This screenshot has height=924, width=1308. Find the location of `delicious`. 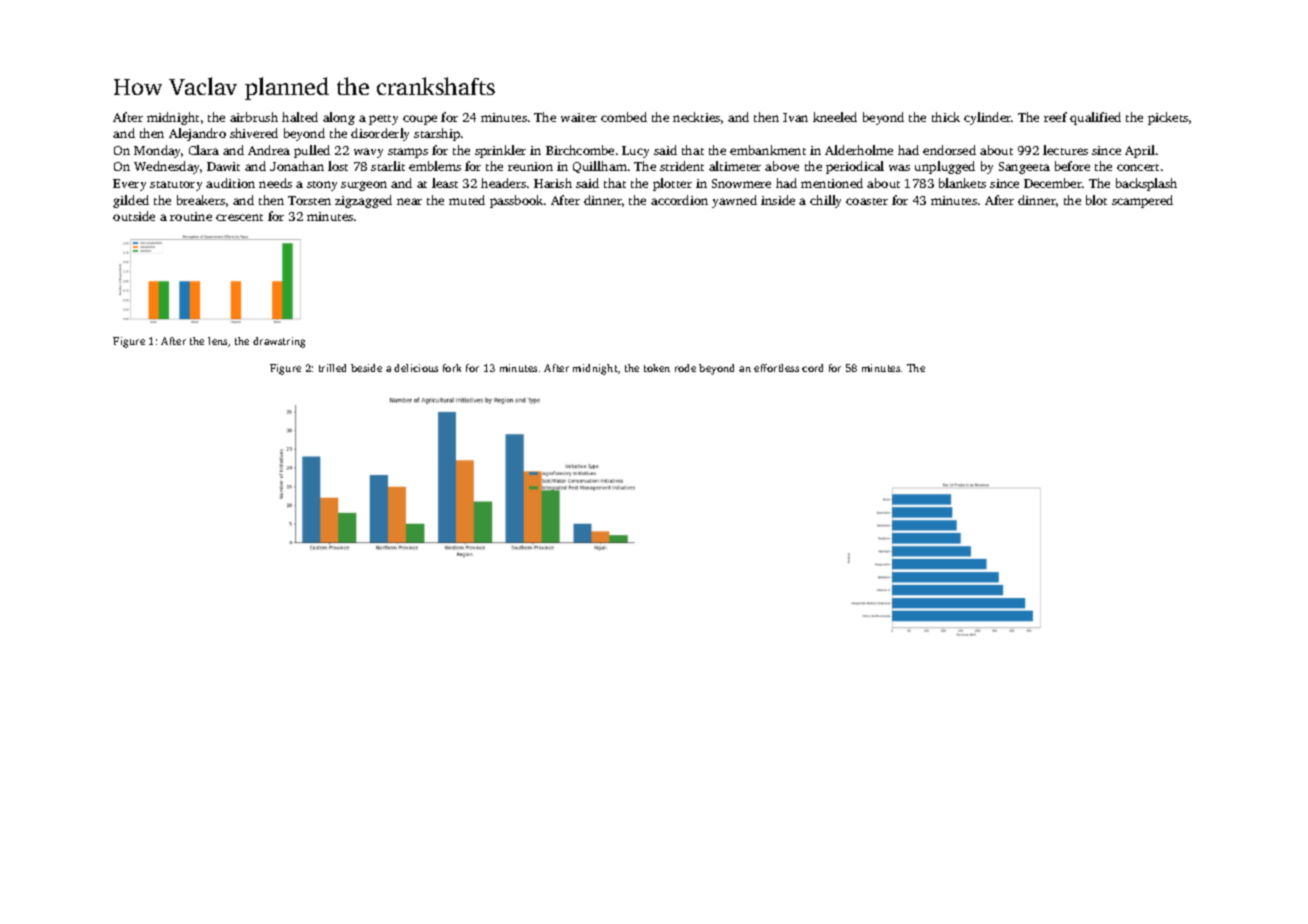

delicious is located at coordinates (416, 368).
